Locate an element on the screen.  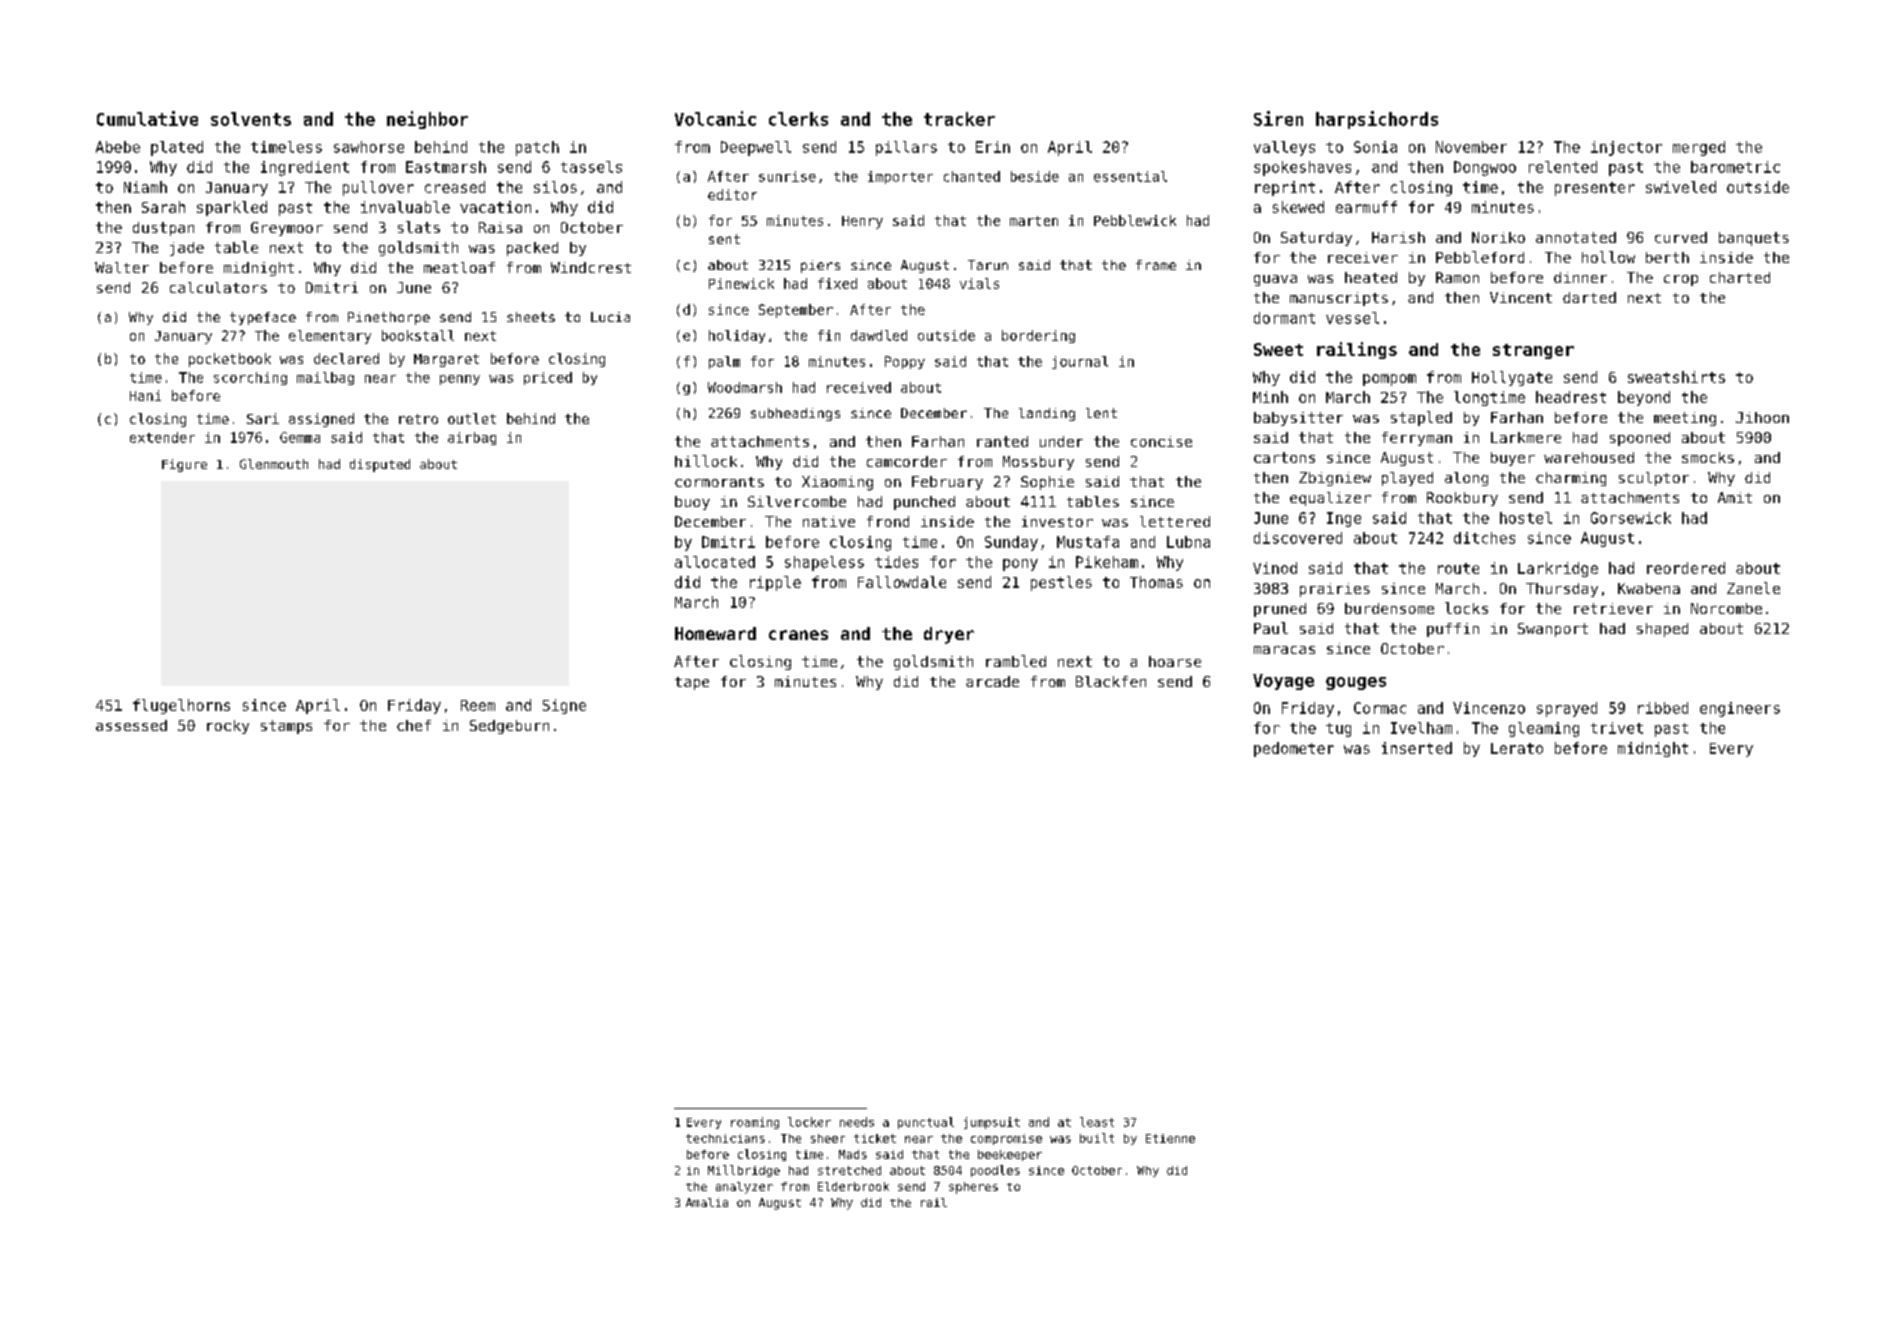
September is located at coordinates (796, 311).
